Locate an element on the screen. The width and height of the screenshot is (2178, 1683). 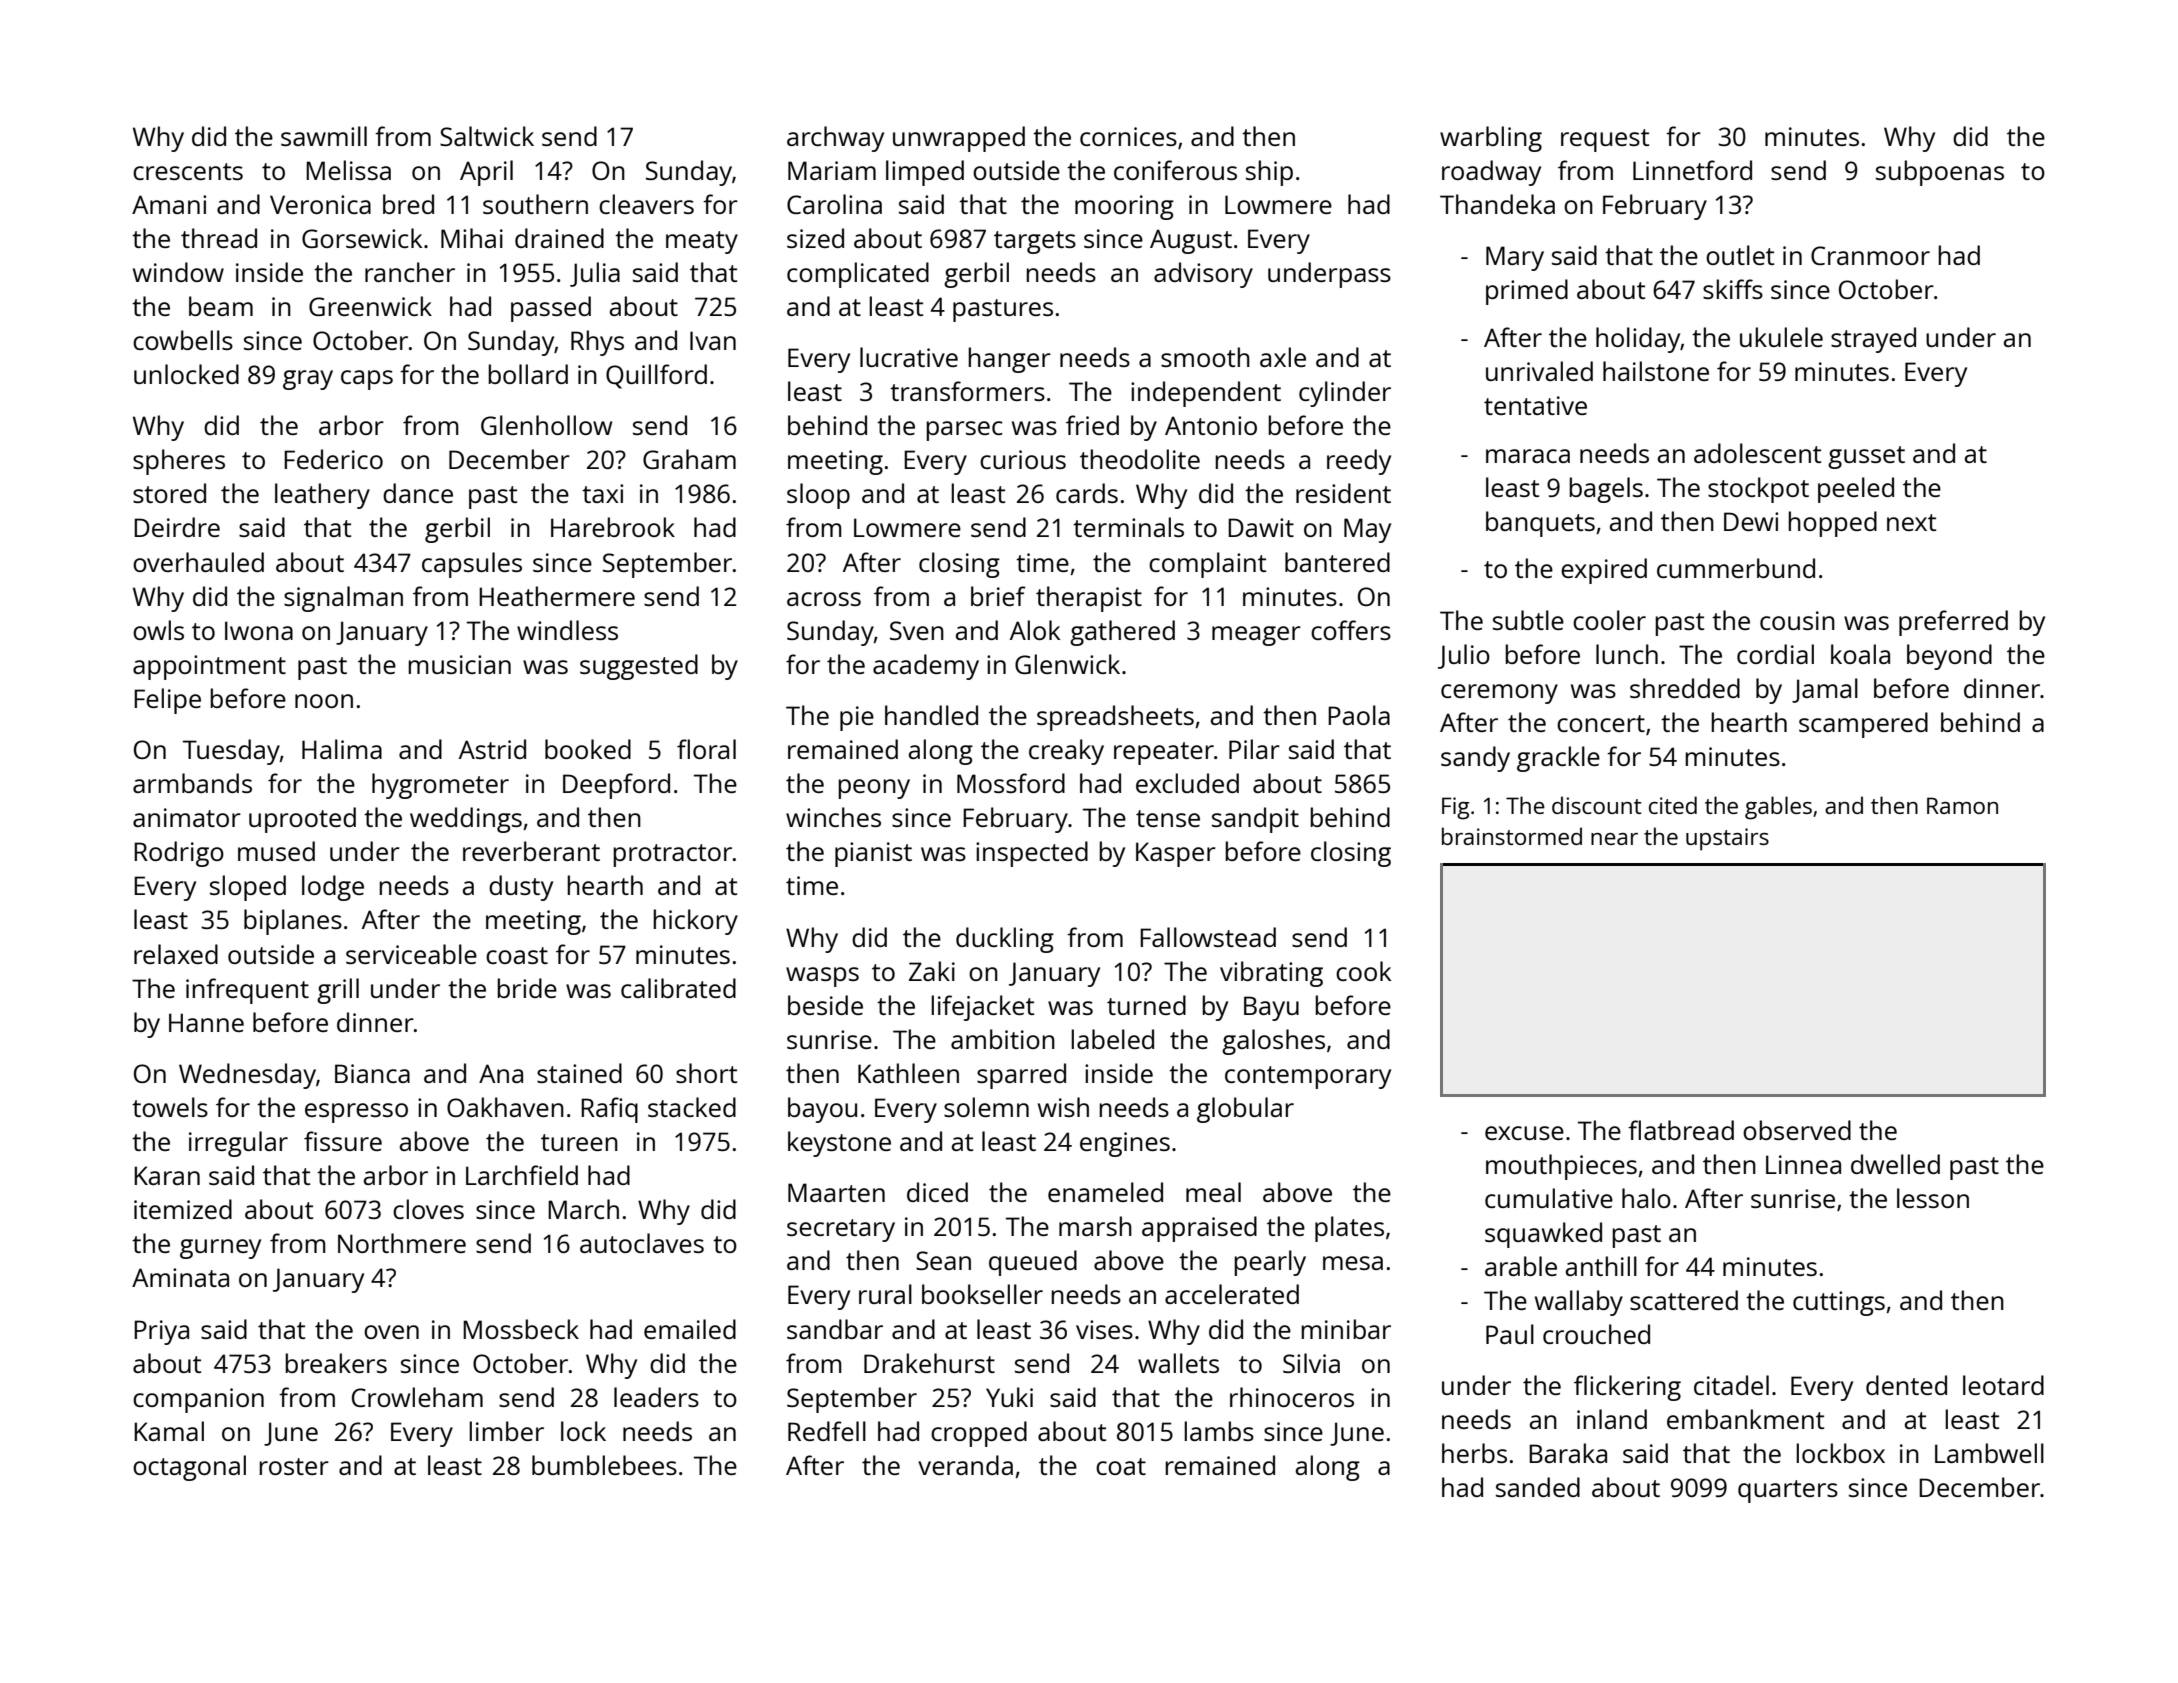
request is located at coordinates (1605, 140).
